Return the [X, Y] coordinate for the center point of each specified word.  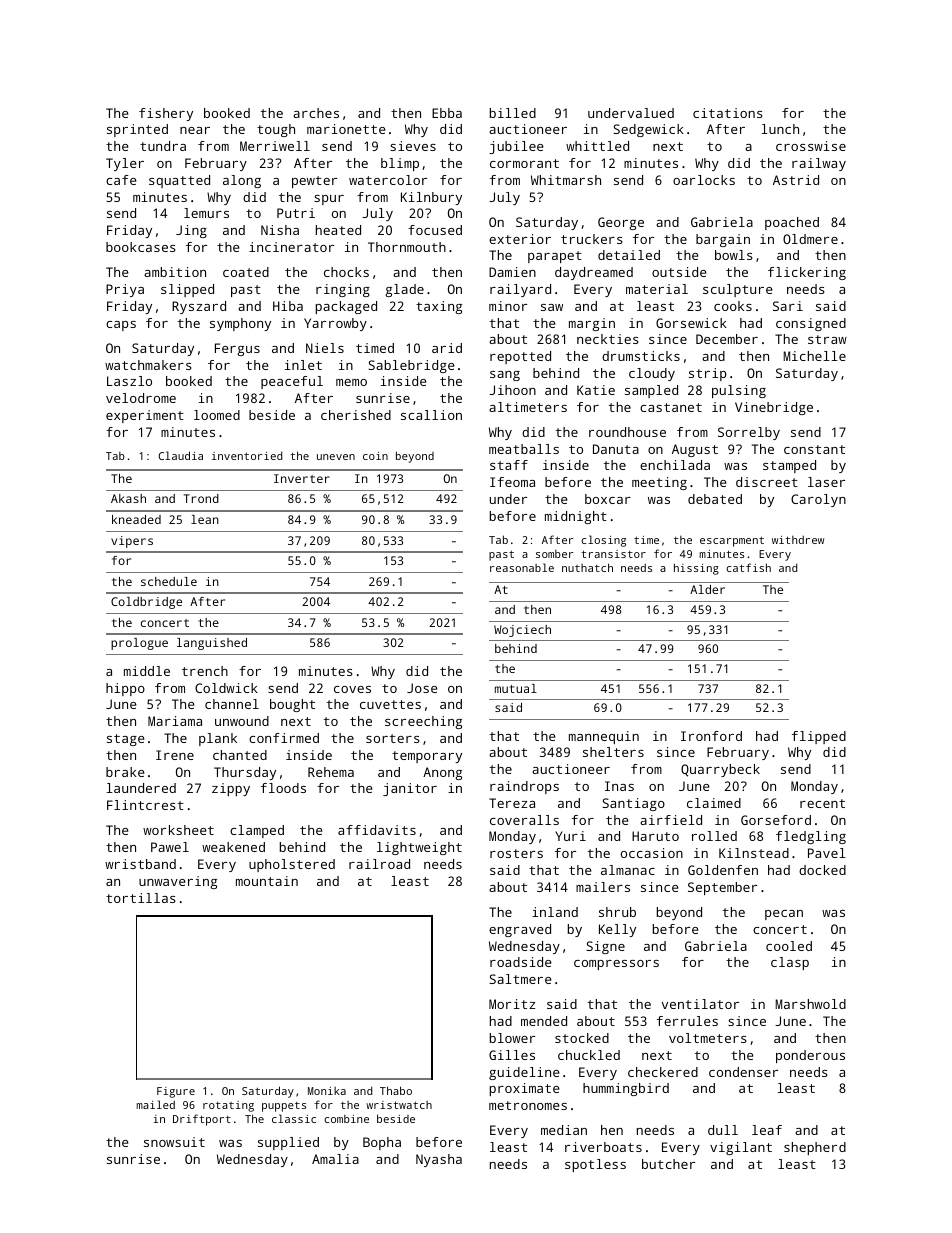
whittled [597, 146]
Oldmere [810, 239]
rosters [516, 853]
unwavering [178, 882]
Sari [788, 306]
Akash [128, 498]
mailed [155, 1104]
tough [276, 130]
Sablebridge [411, 366]
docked [822, 870]
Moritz [512, 1004]
